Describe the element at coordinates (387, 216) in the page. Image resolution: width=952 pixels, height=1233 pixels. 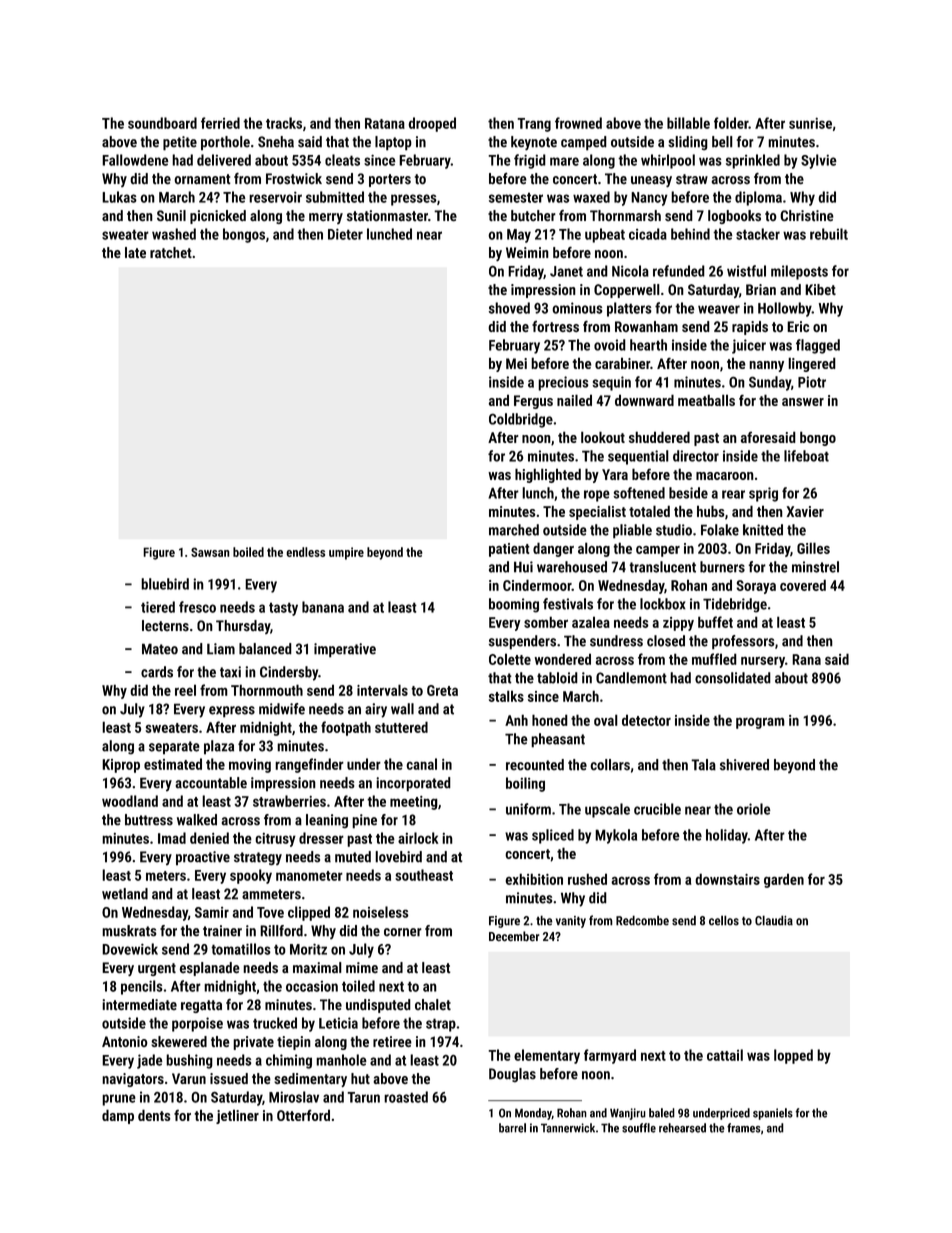
I see `stationmaster` at that location.
